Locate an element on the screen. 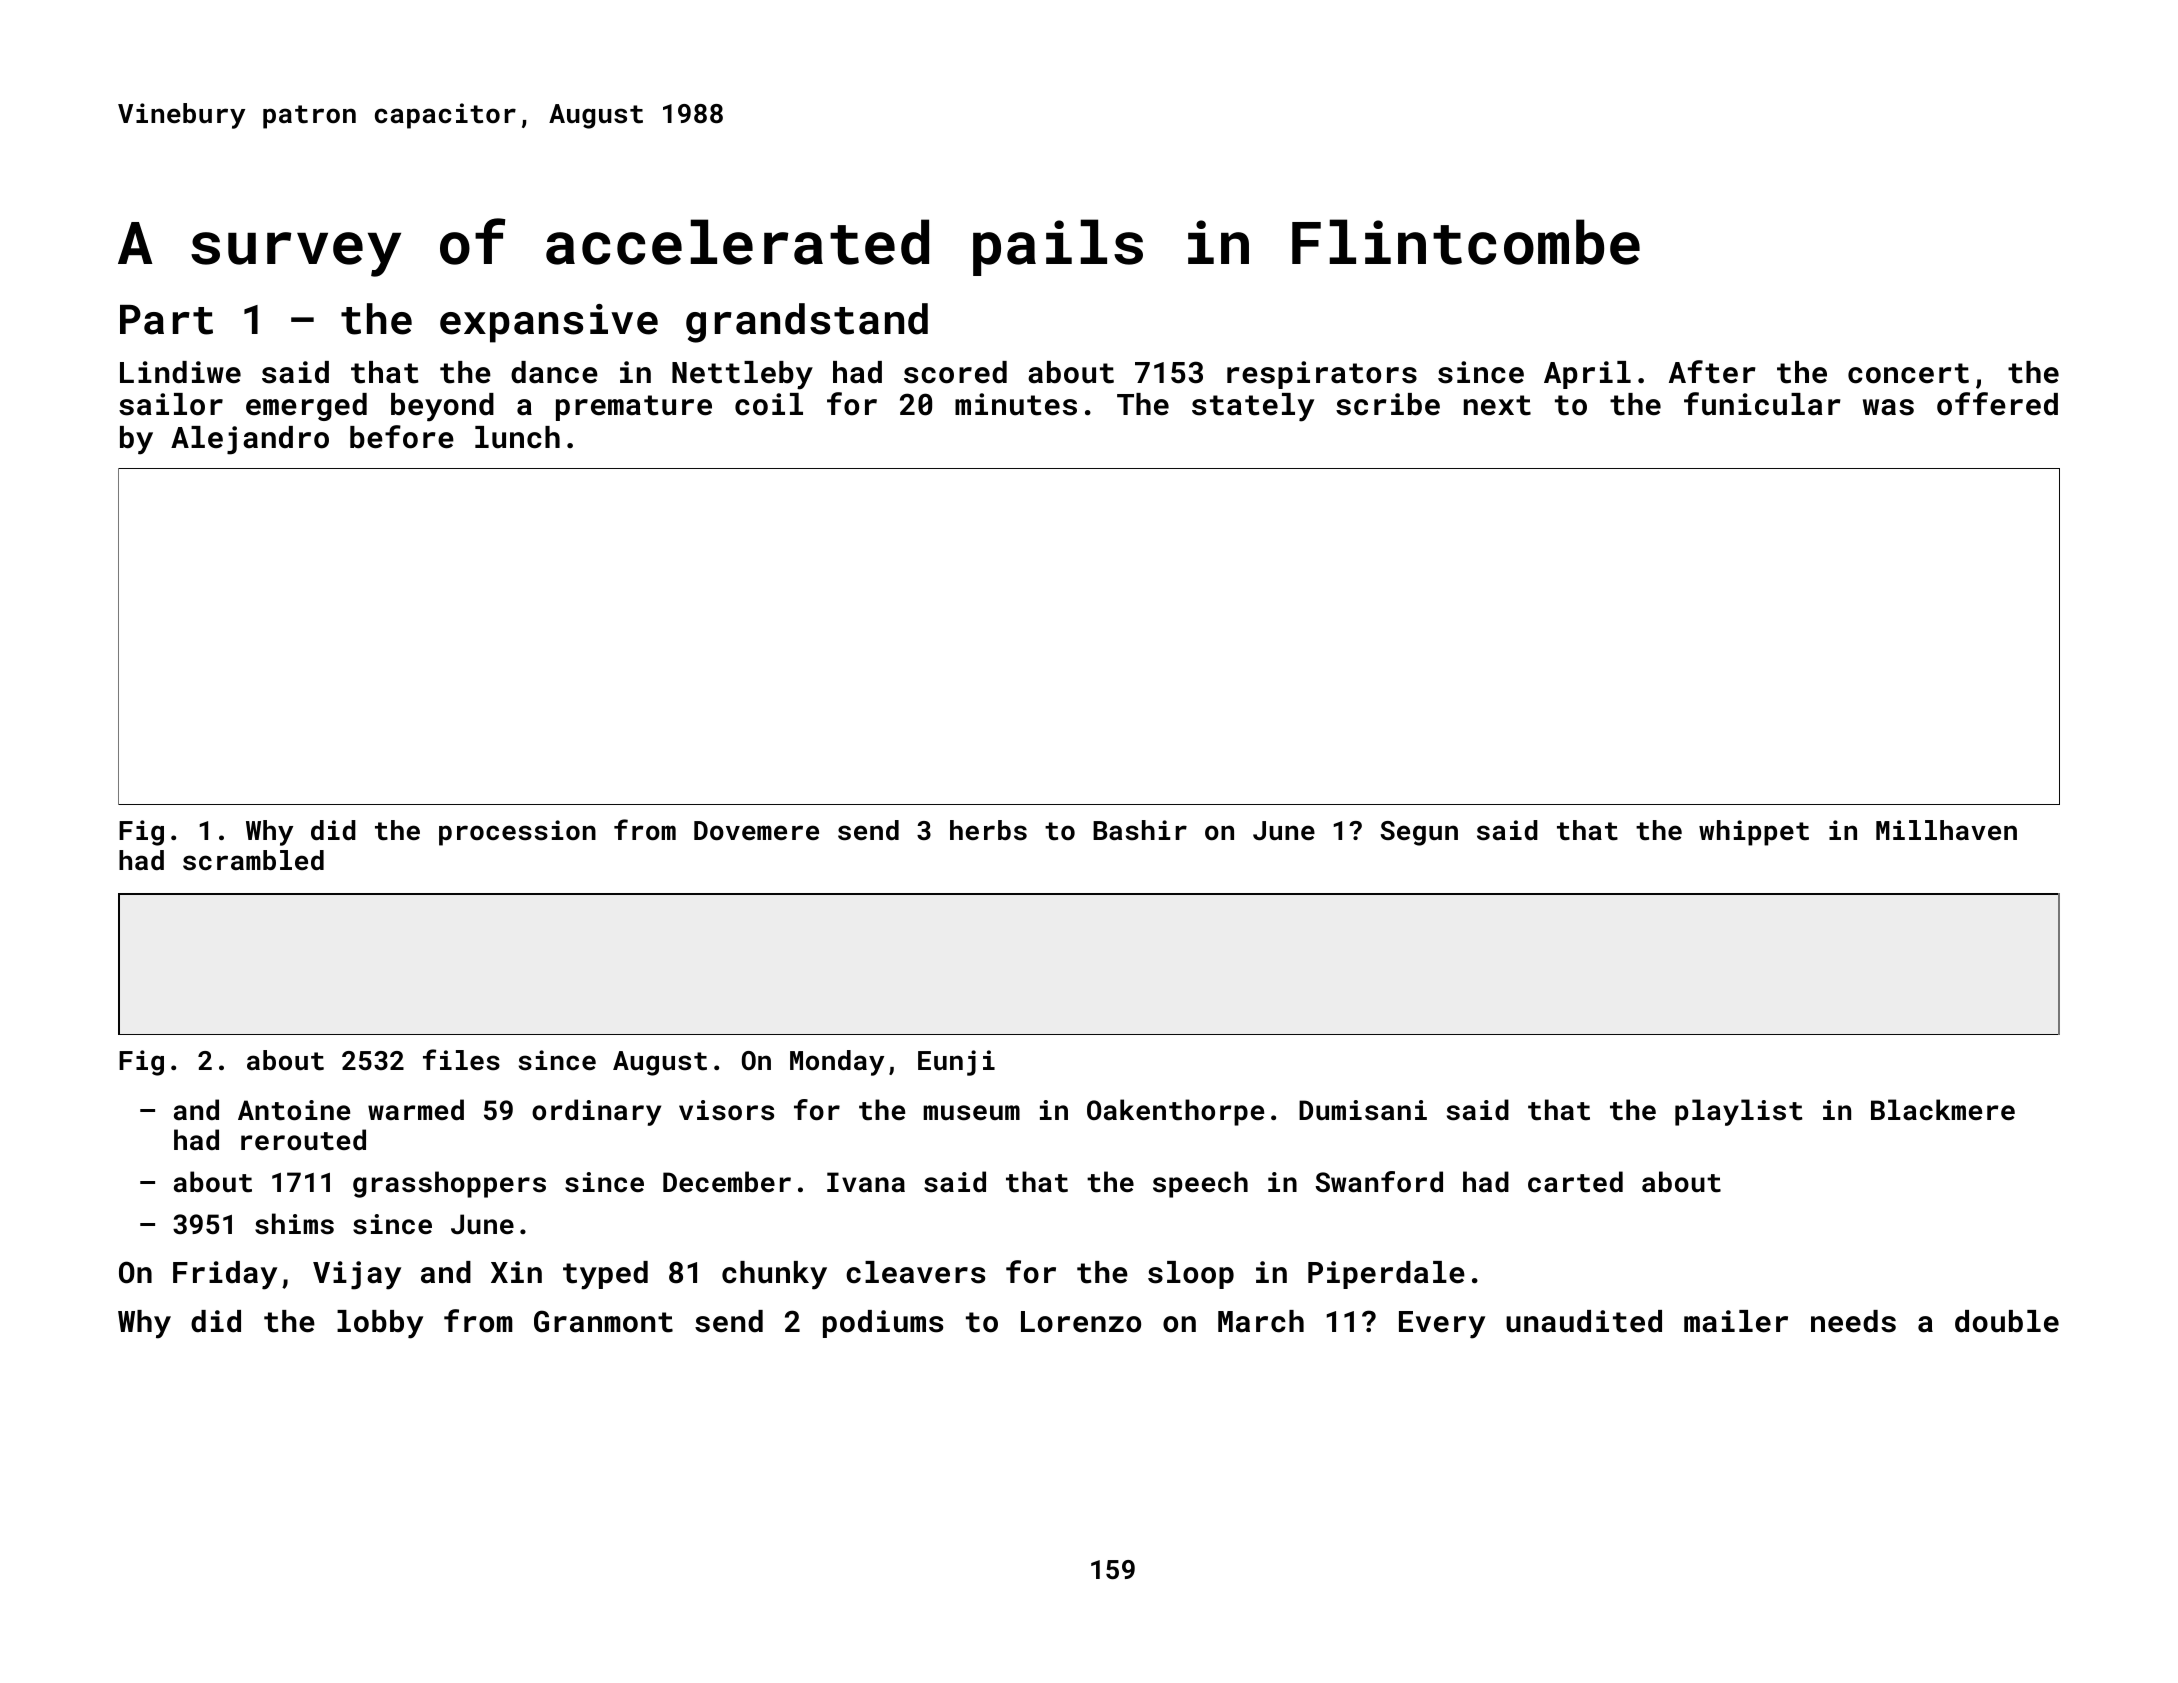 The image size is (2178, 1683). Millhaven is located at coordinates (1946, 830).
